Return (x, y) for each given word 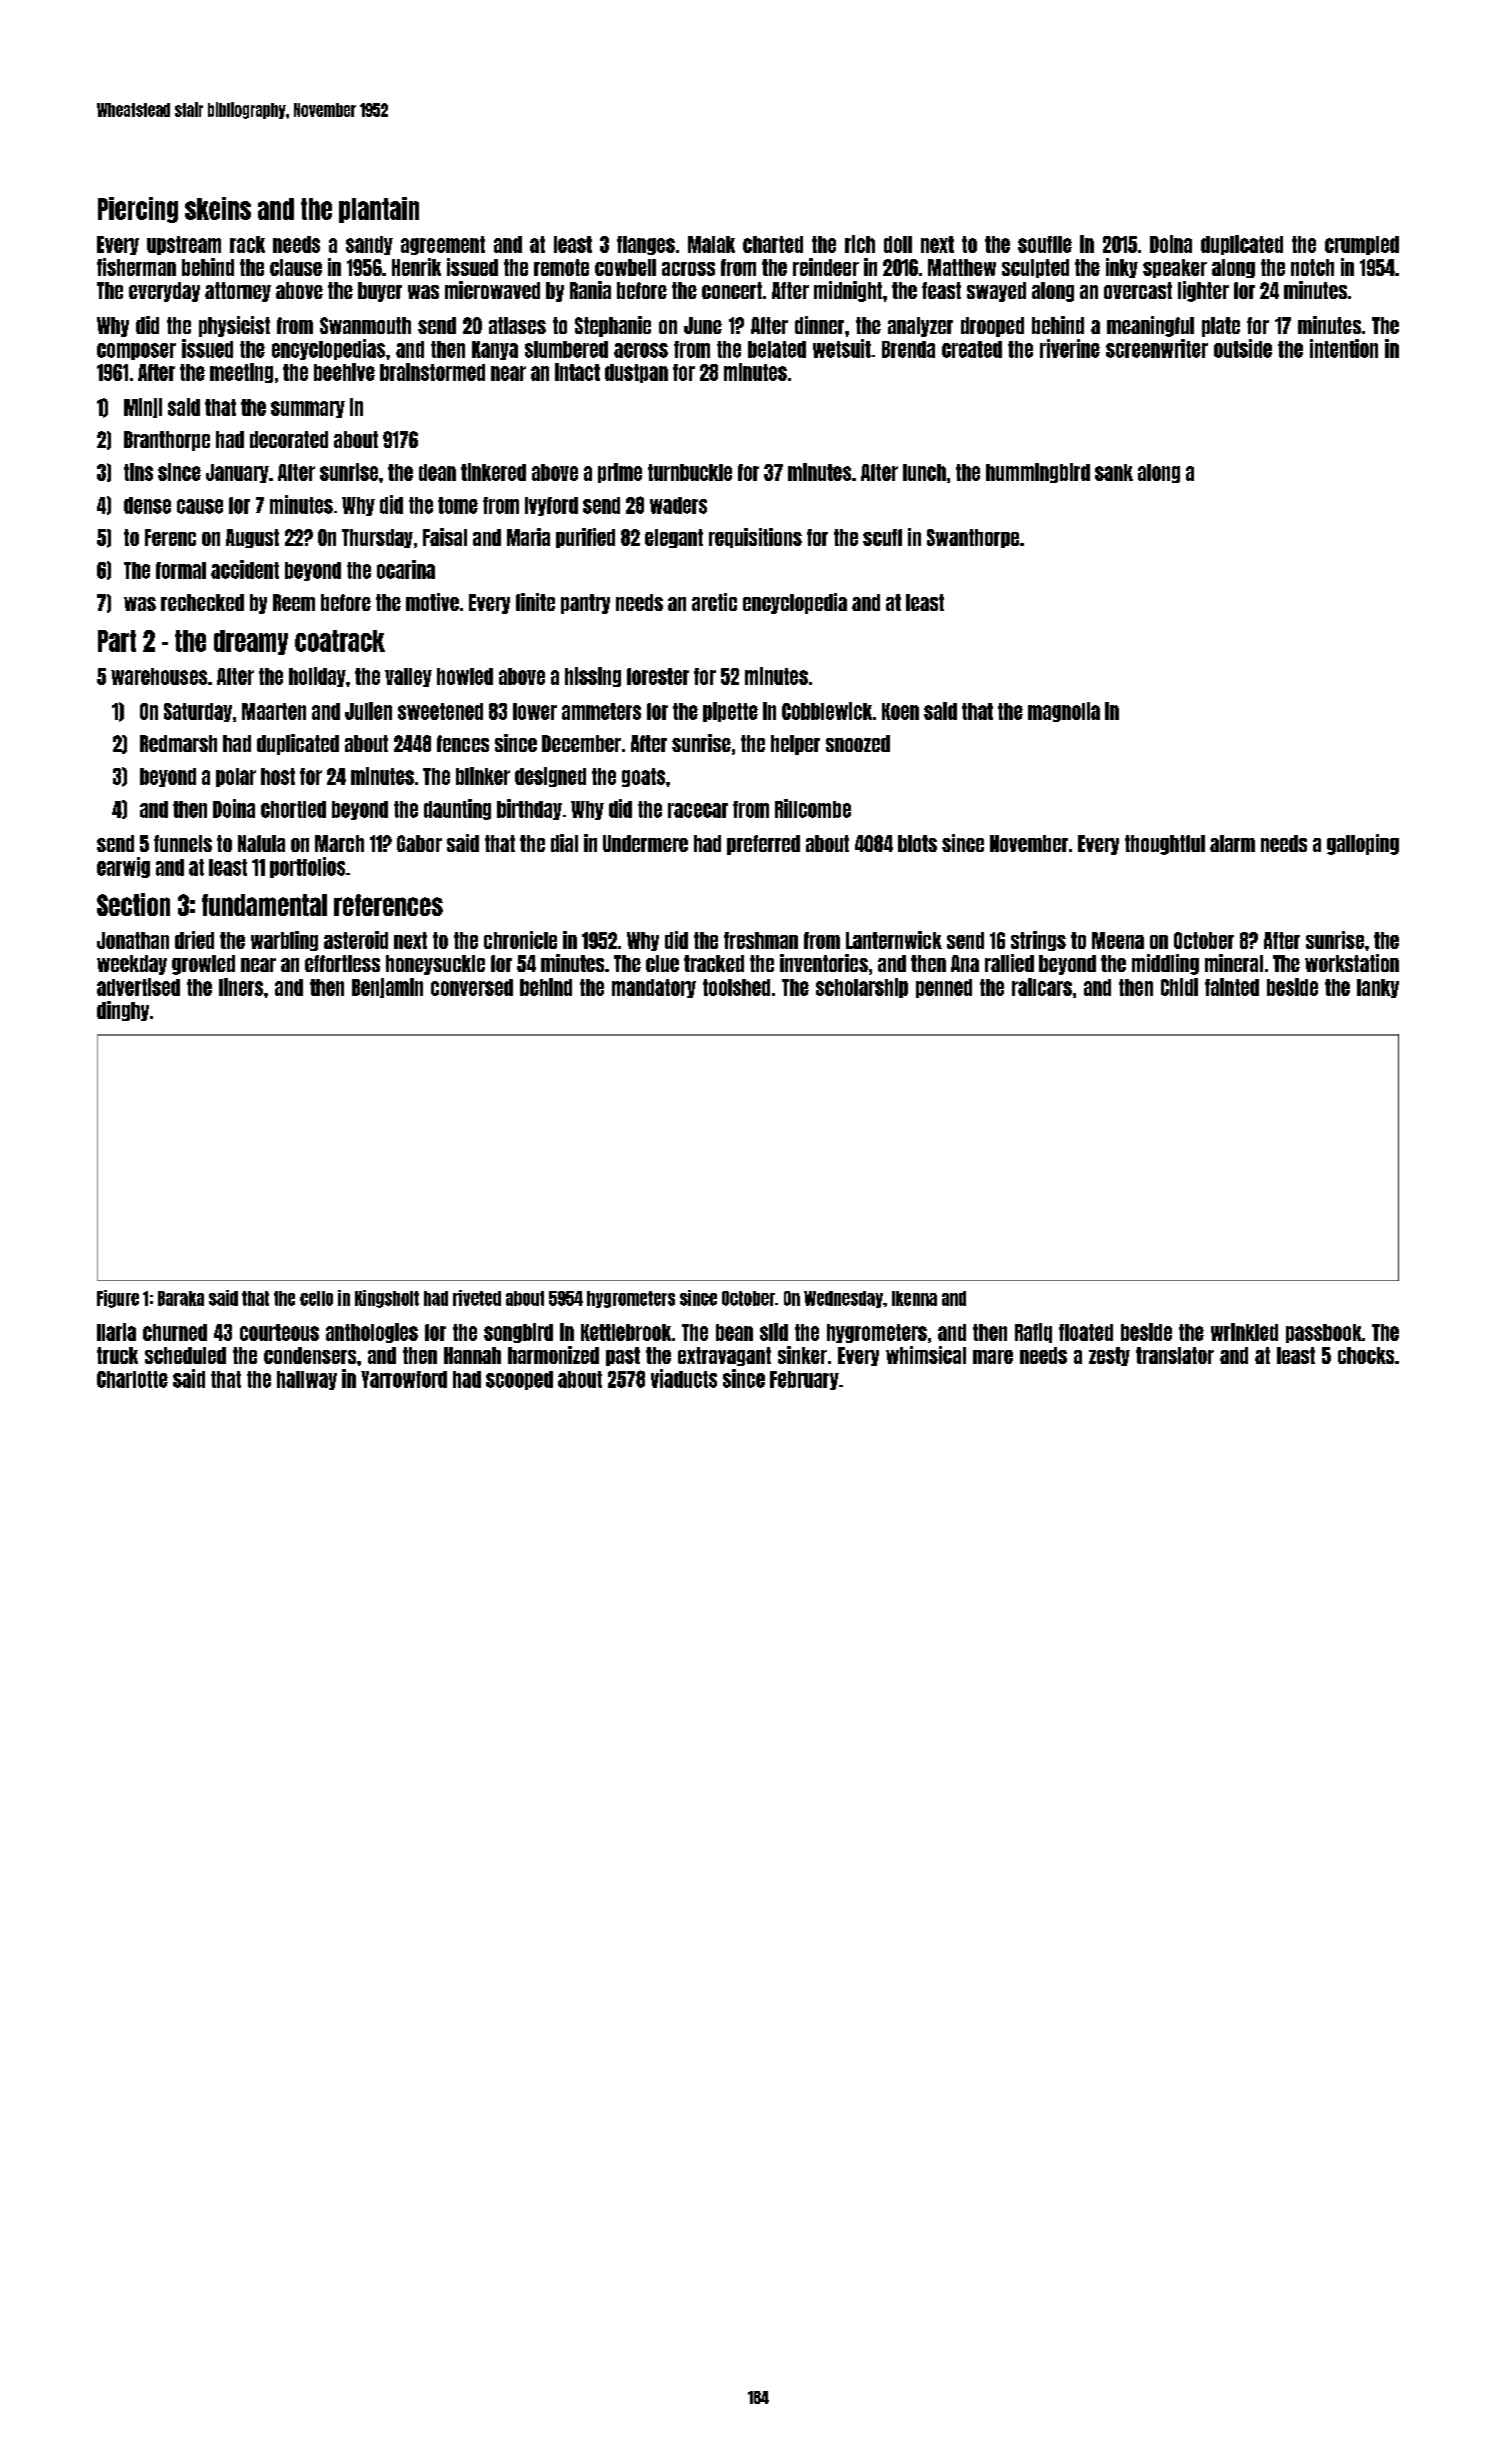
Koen (900, 711)
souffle (1045, 244)
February (804, 1380)
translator (1175, 1355)
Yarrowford (404, 1379)
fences (463, 743)
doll (898, 244)
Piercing (138, 210)
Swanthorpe (973, 538)
